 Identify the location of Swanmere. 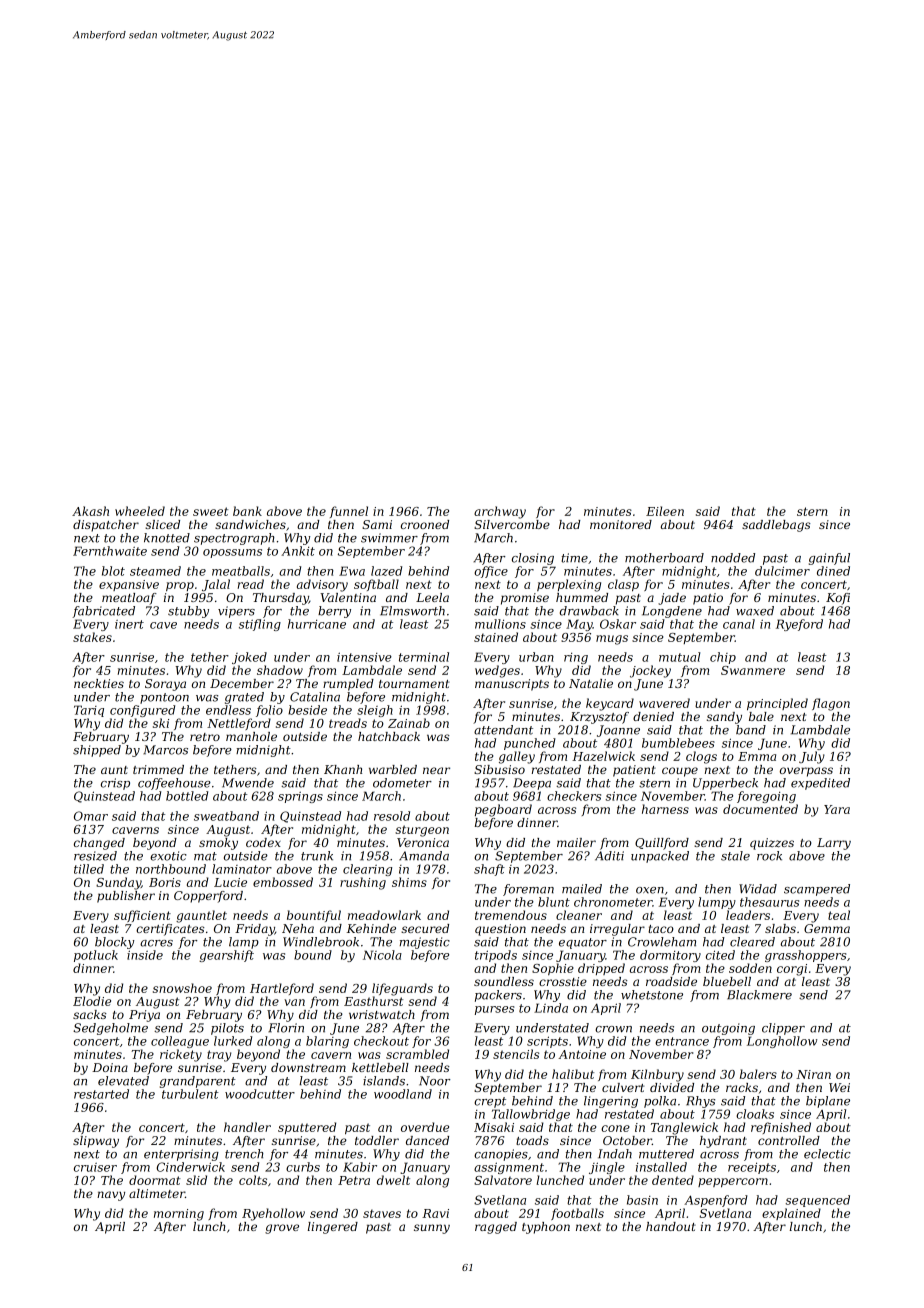
(753, 670).
